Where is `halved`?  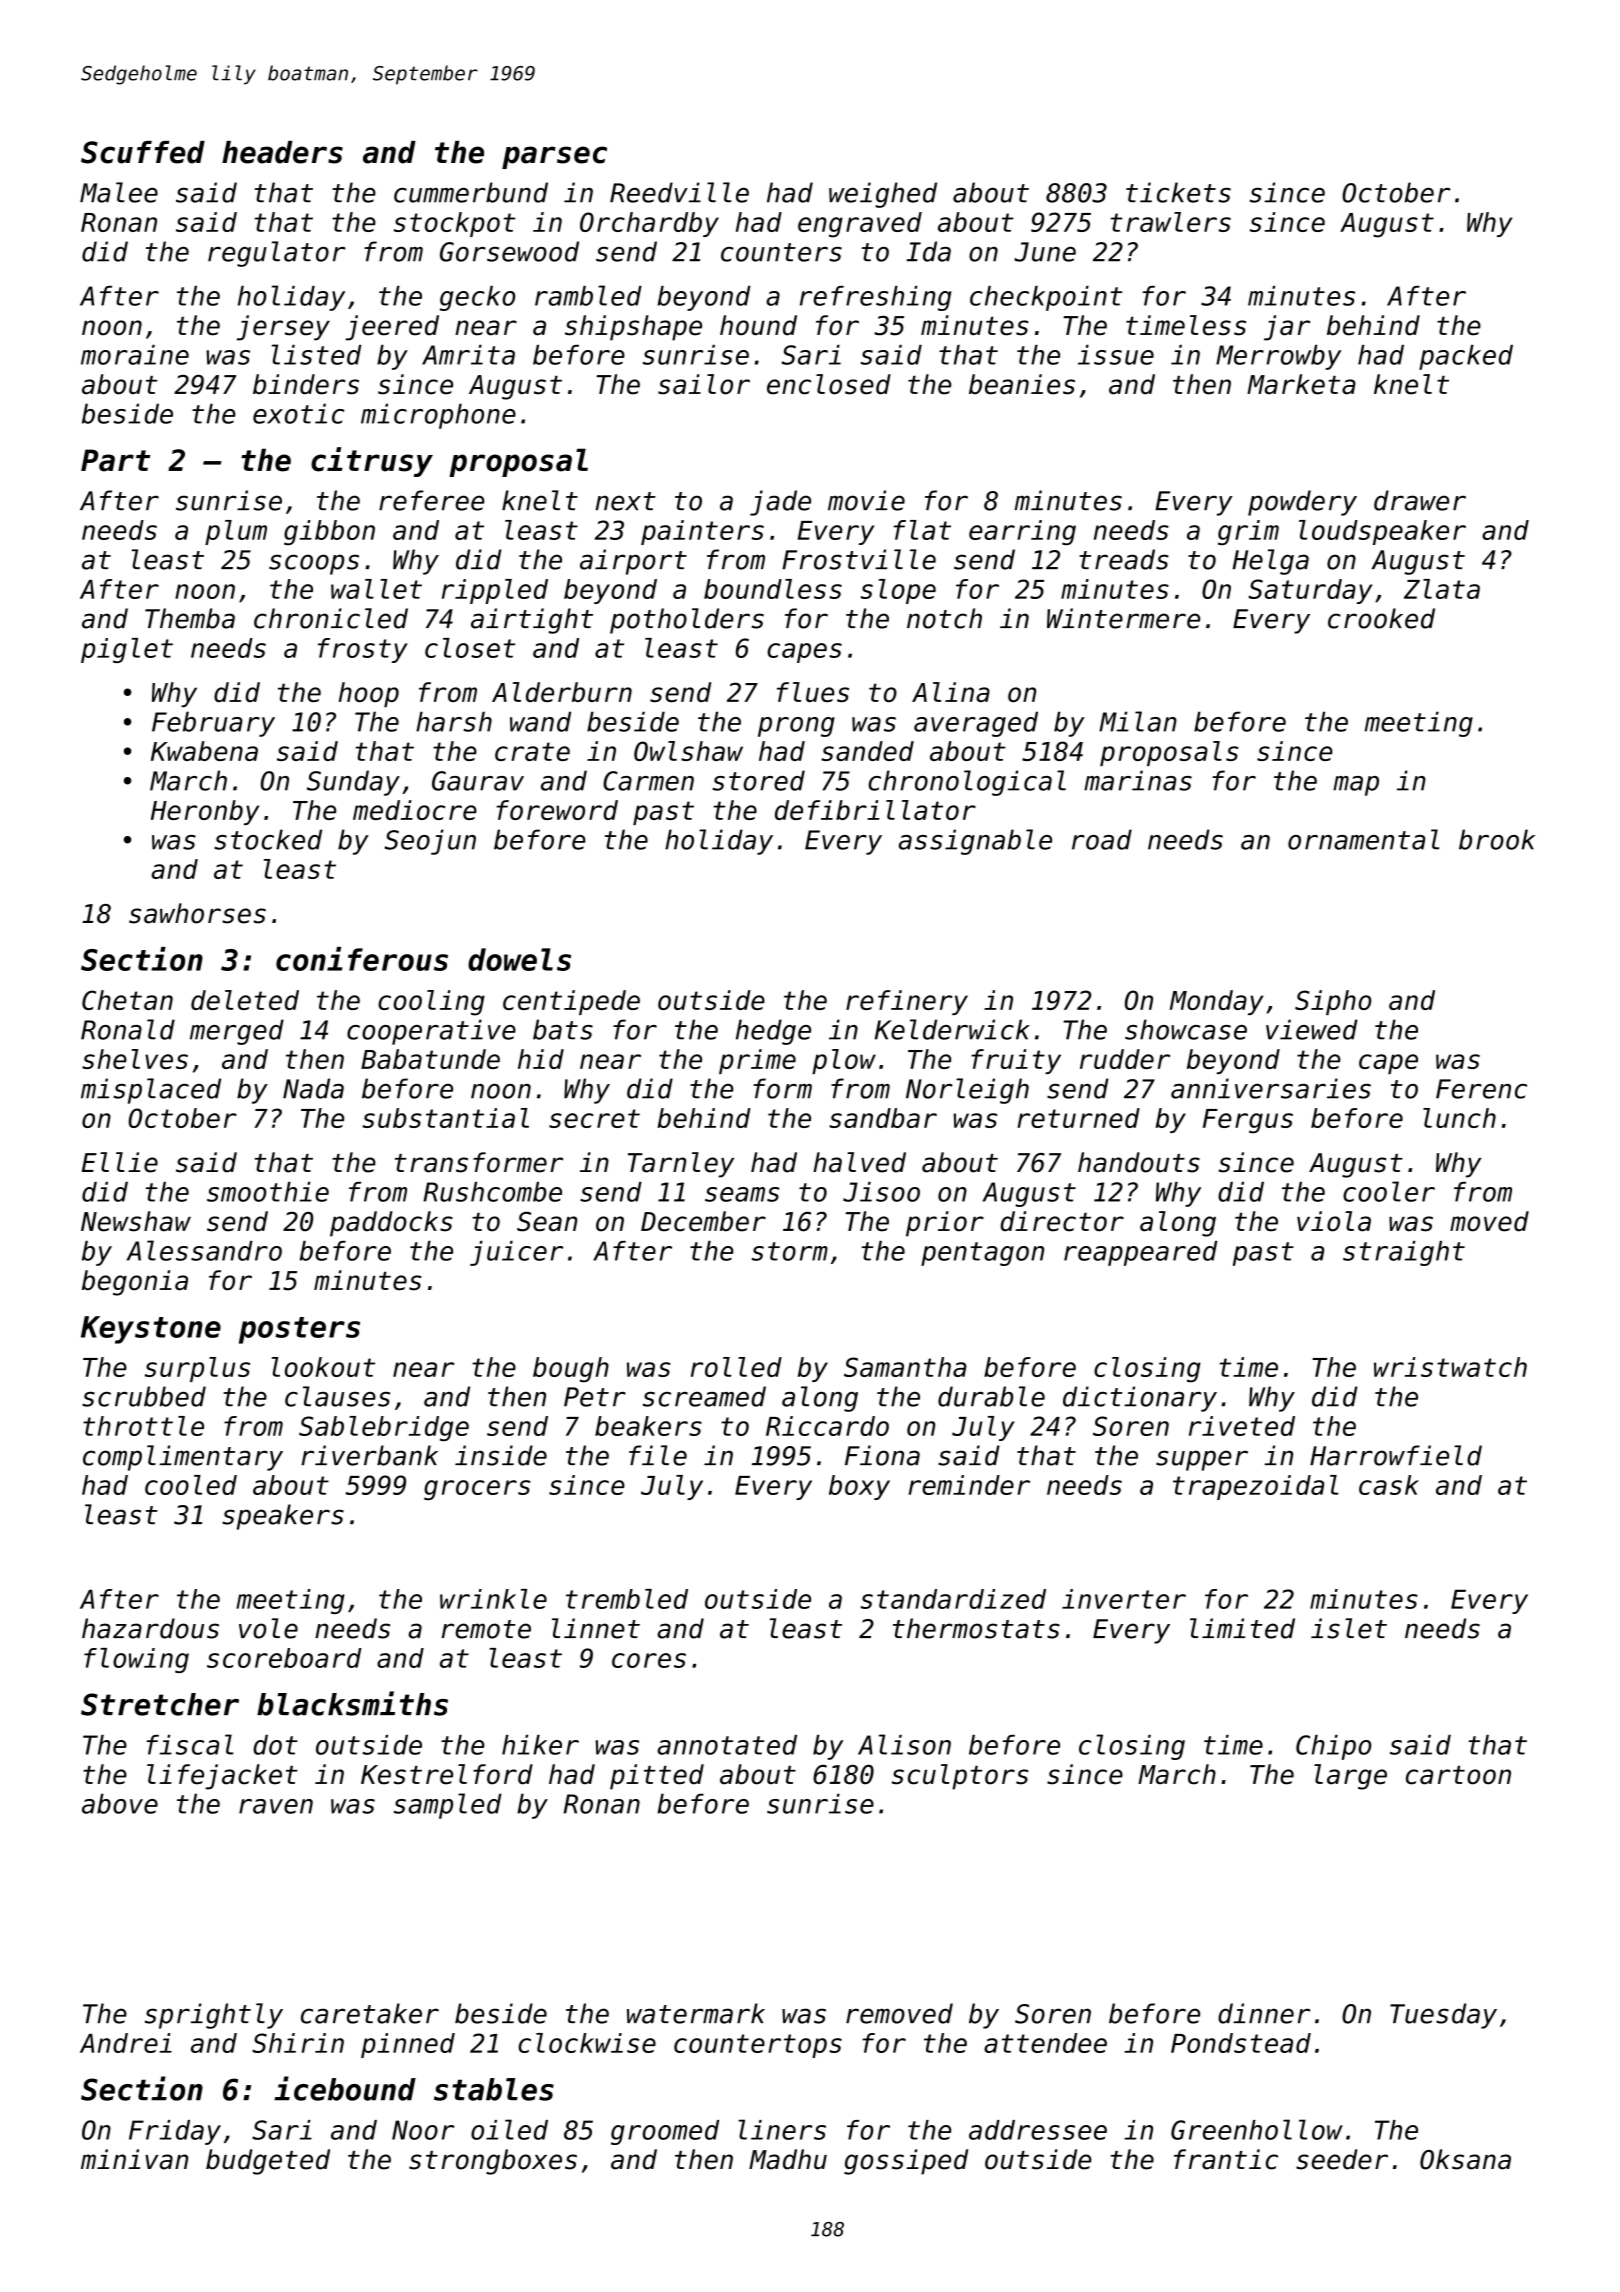
halved is located at coordinates (859, 1162).
